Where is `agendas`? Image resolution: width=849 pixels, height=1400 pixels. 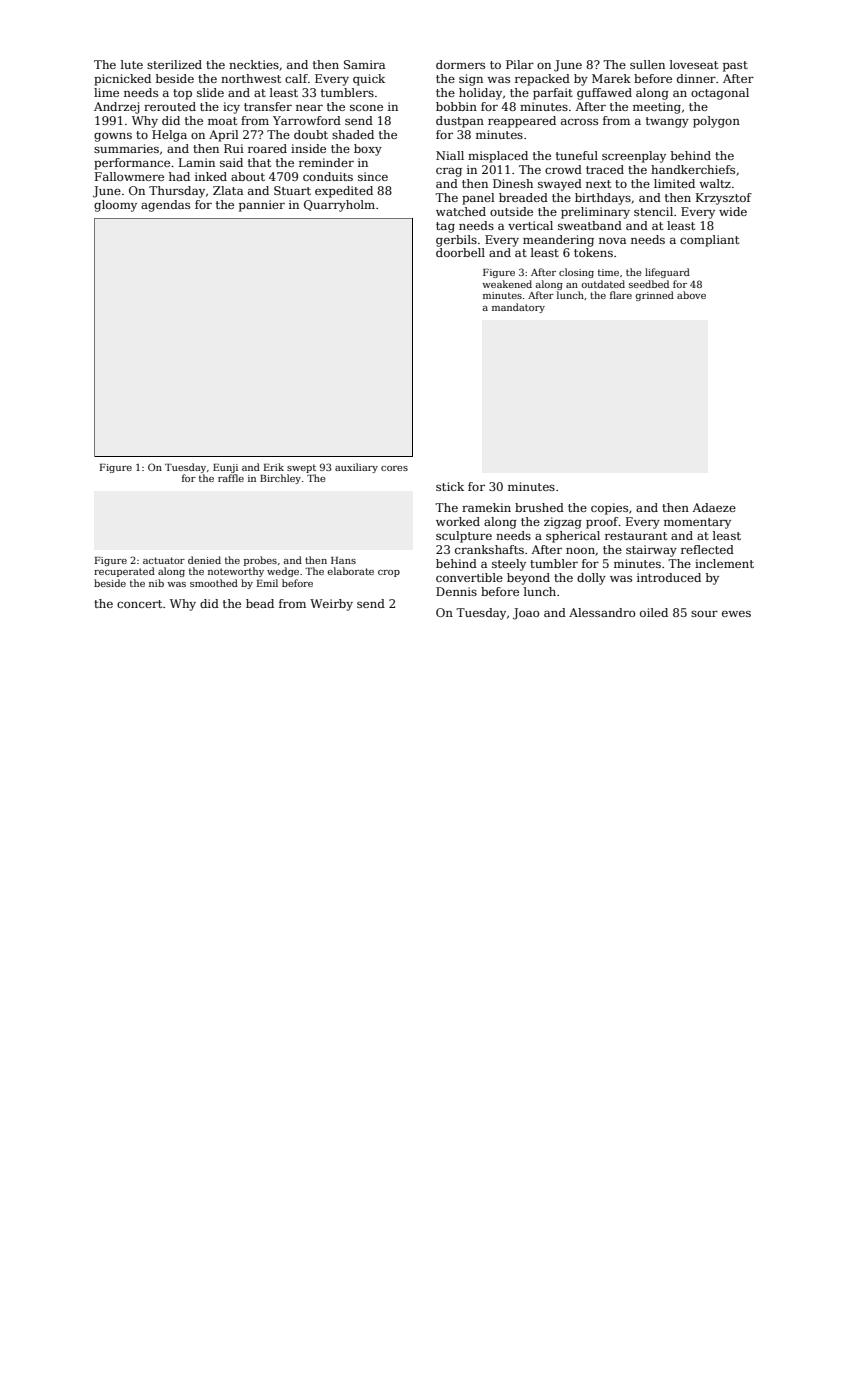 agendas is located at coordinates (165, 206).
